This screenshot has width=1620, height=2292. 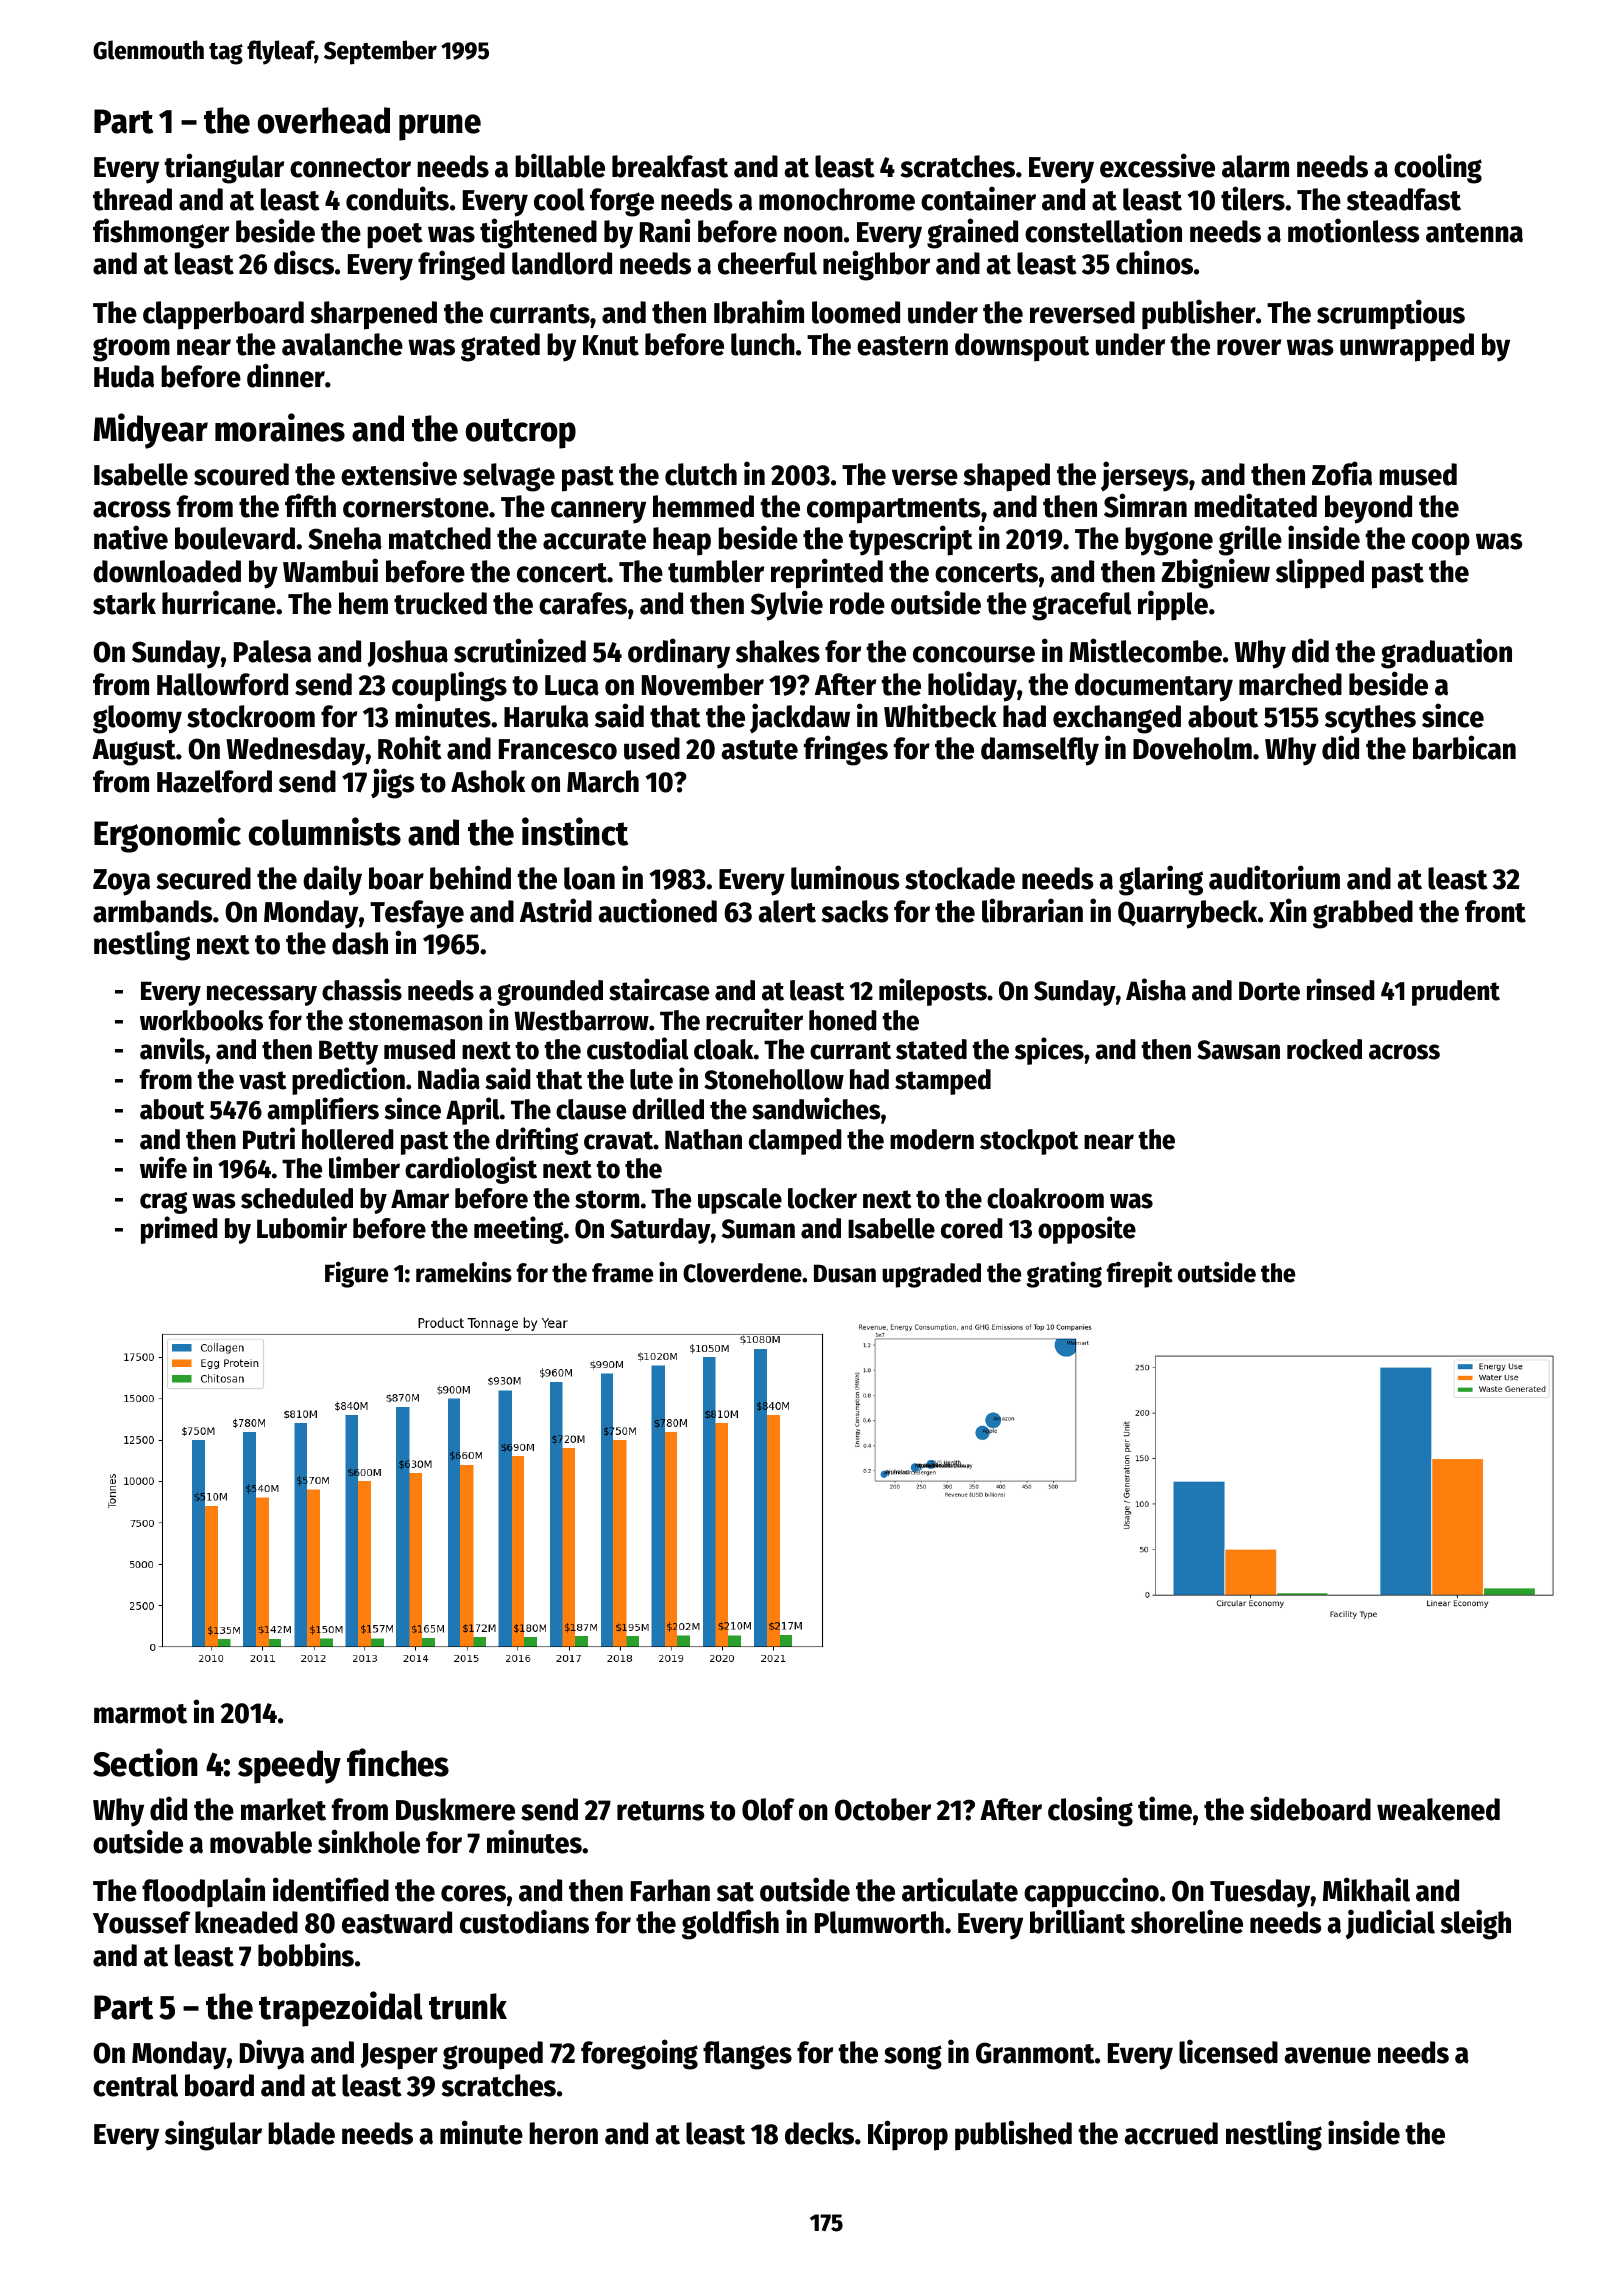 I want to click on Knut, so click(x=611, y=345).
